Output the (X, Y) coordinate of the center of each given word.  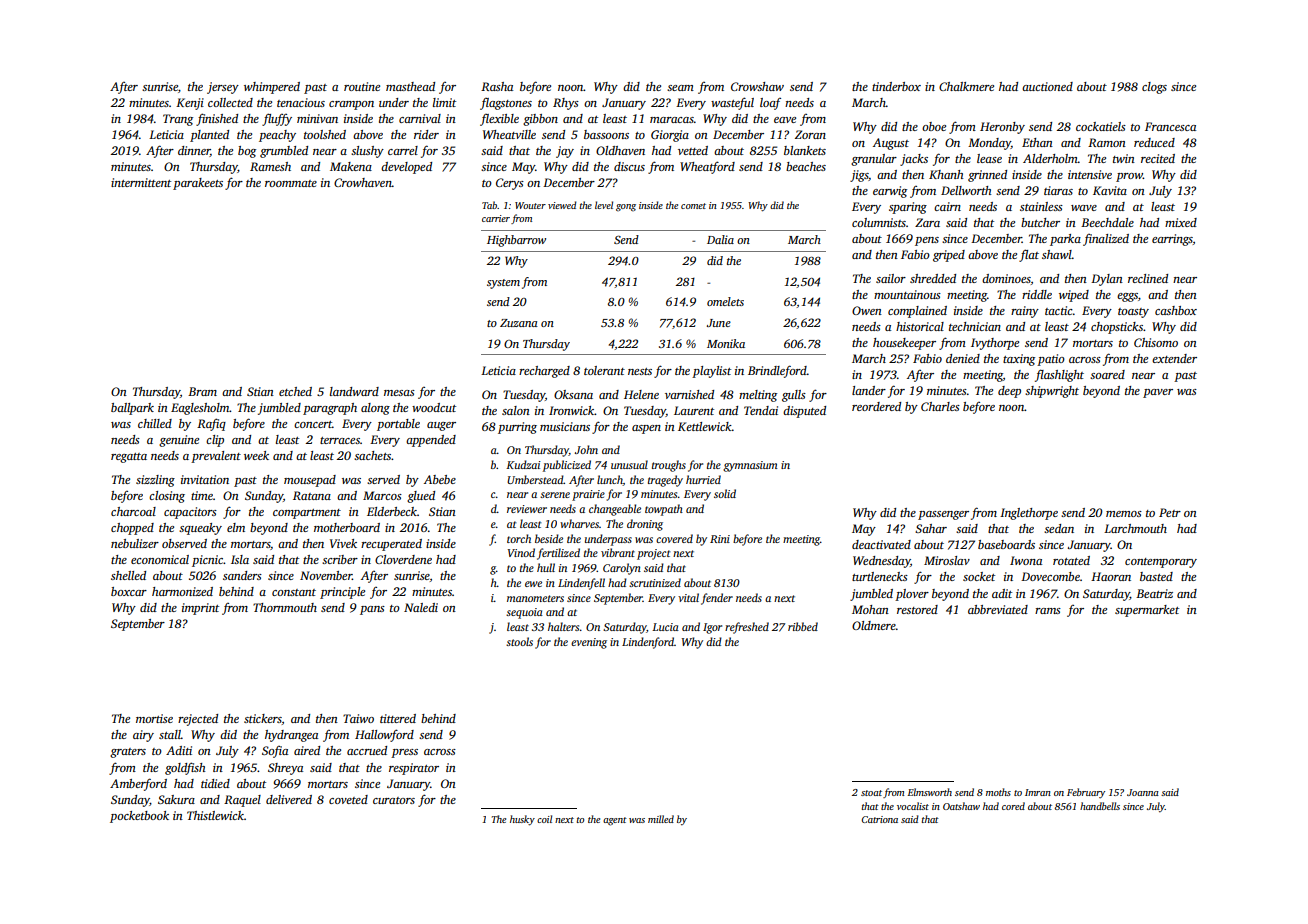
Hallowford (384, 735)
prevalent (216, 457)
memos (1124, 514)
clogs (1154, 88)
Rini (720, 539)
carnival (420, 118)
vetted (693, 150)
